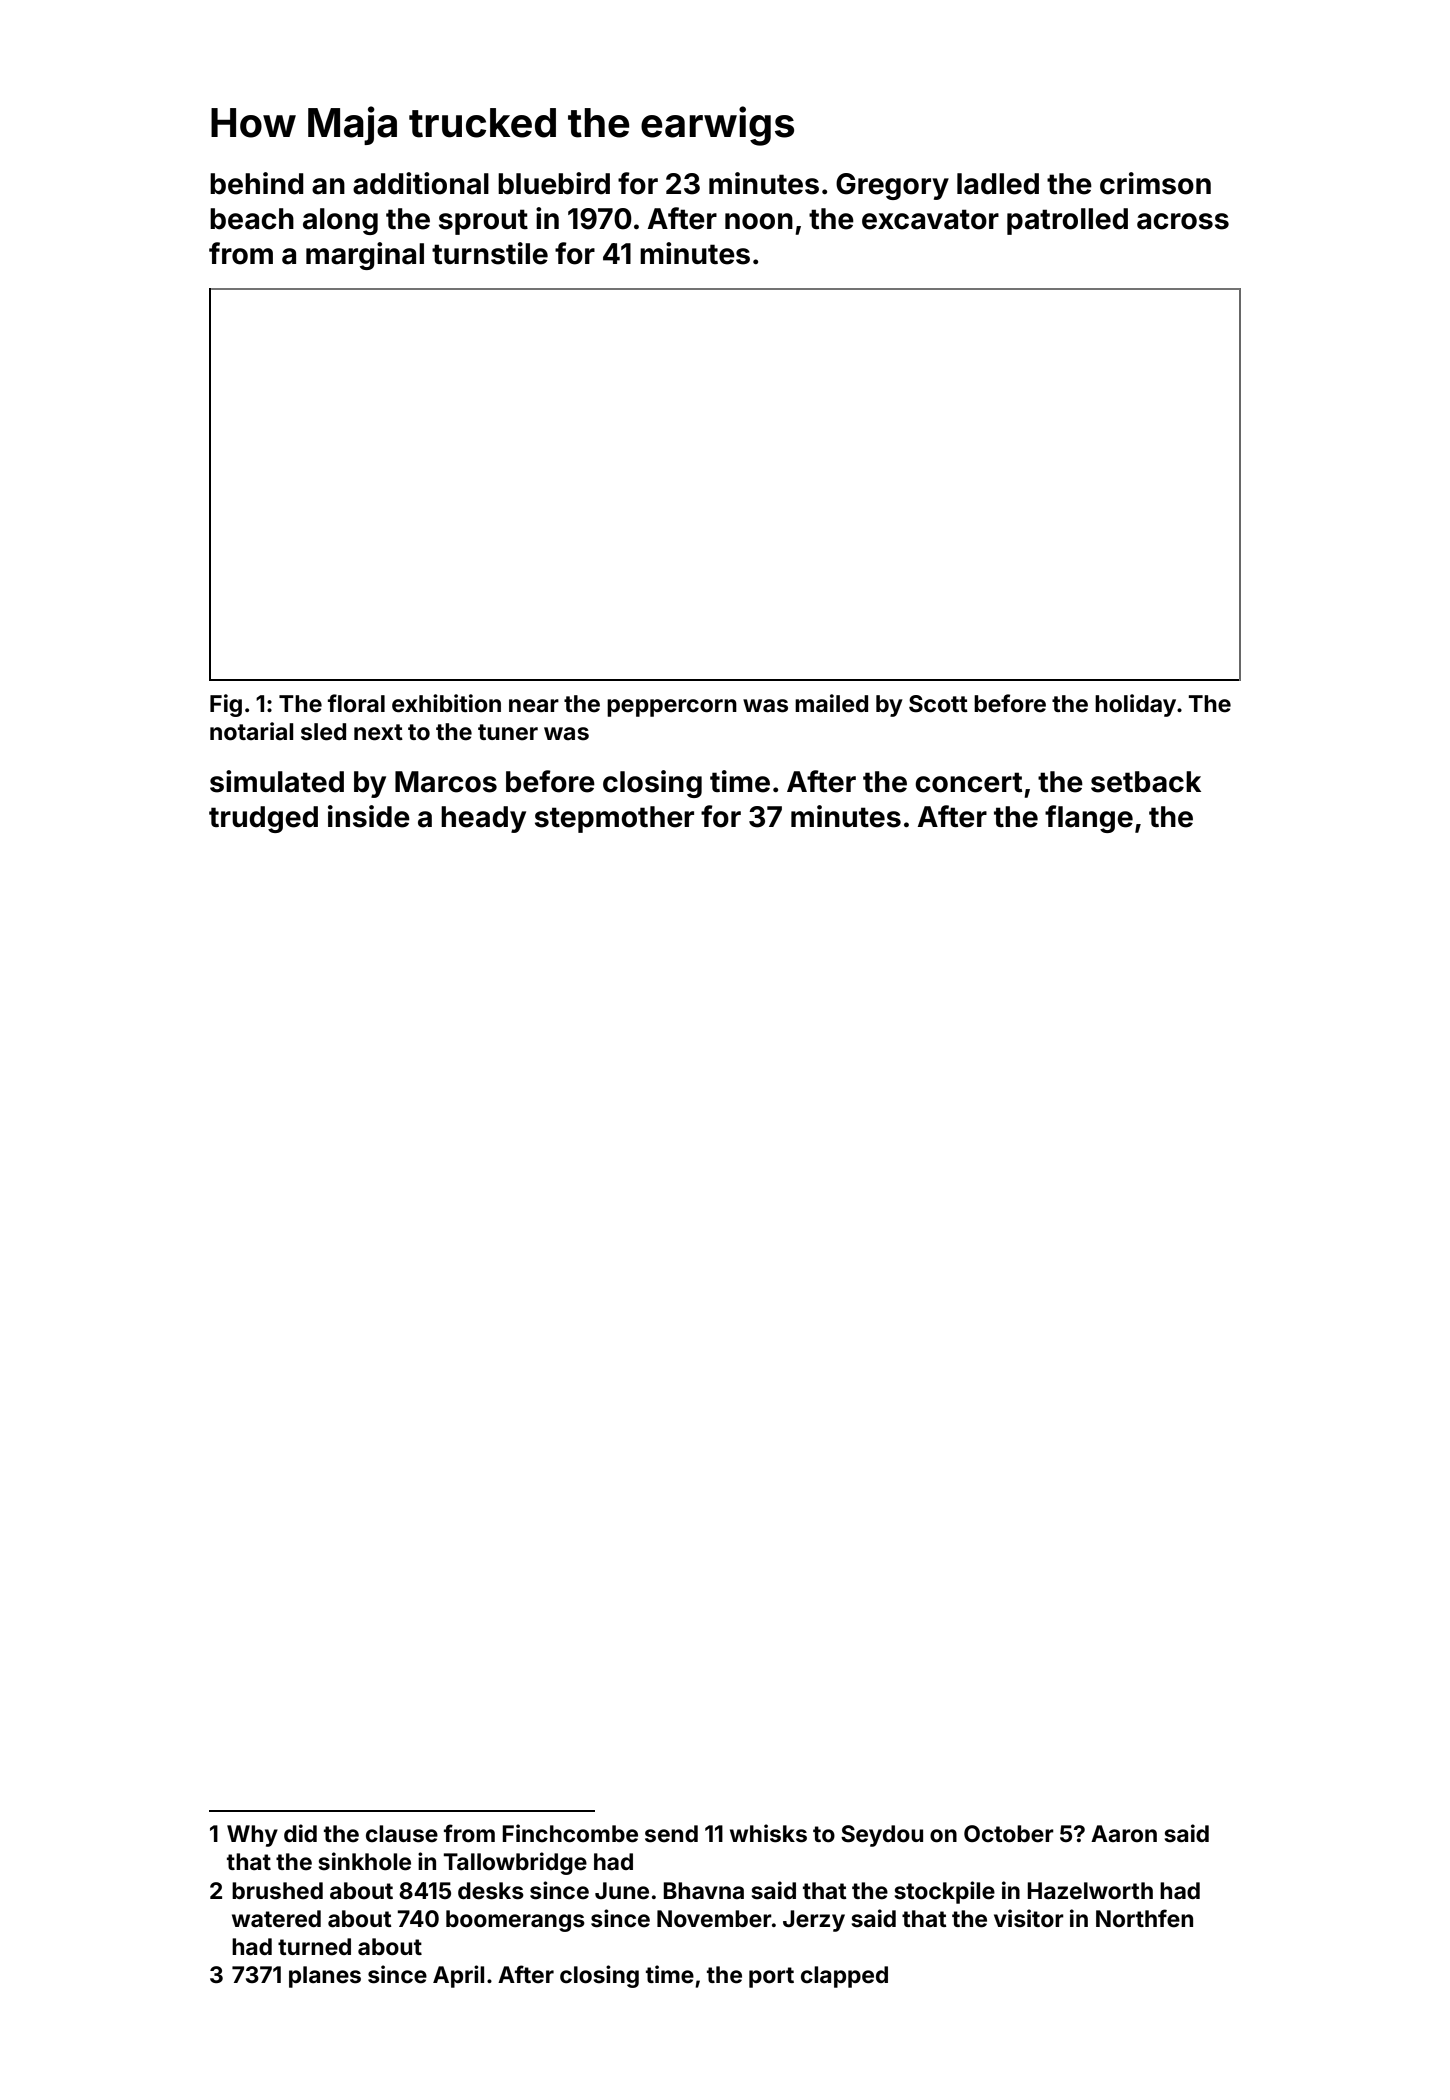 The height and width of the page is (2100, 1450). I want to click on boomerangs, so click(515, 1921).
